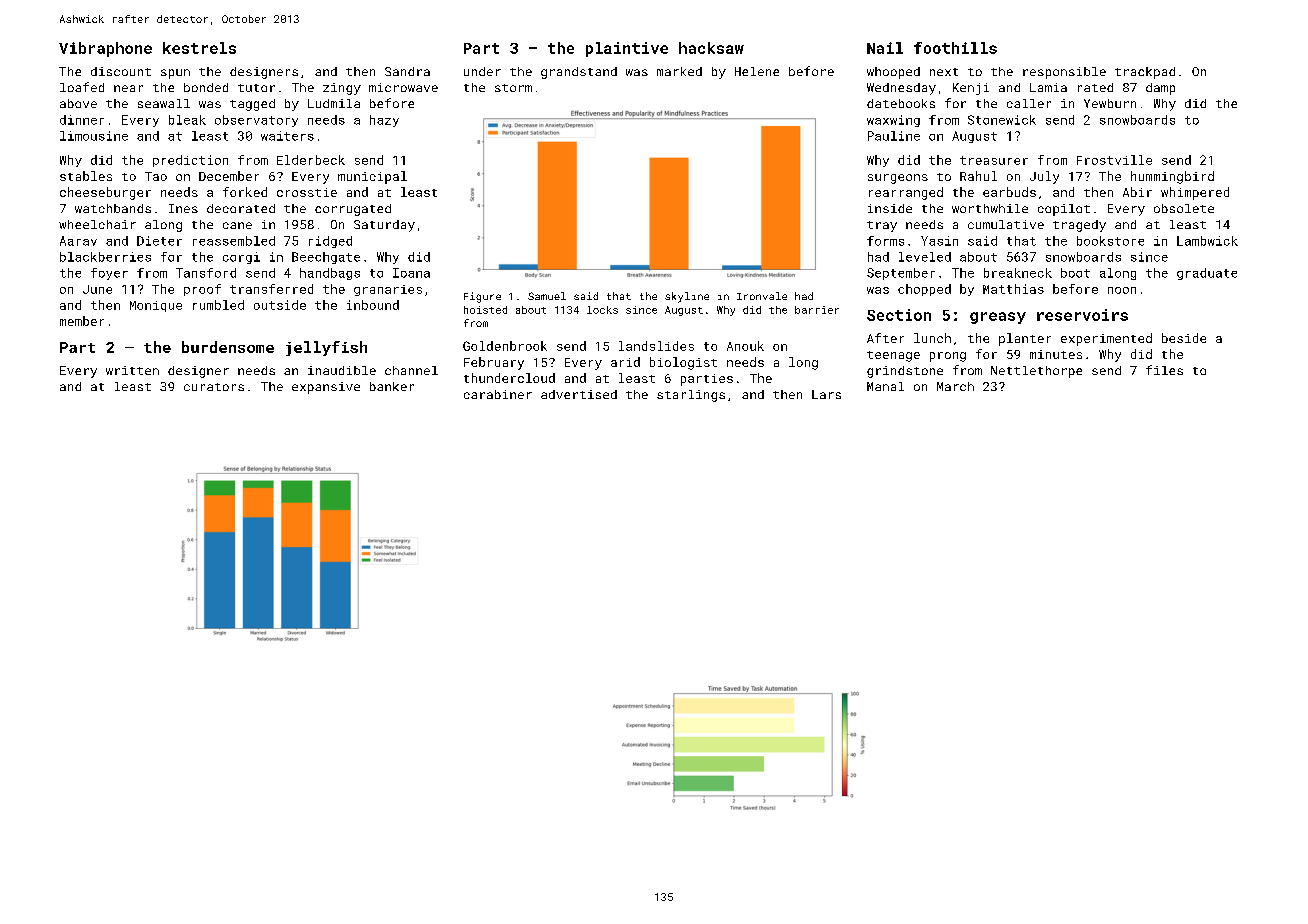  I want to click on surgeons, so click(898, 179).
